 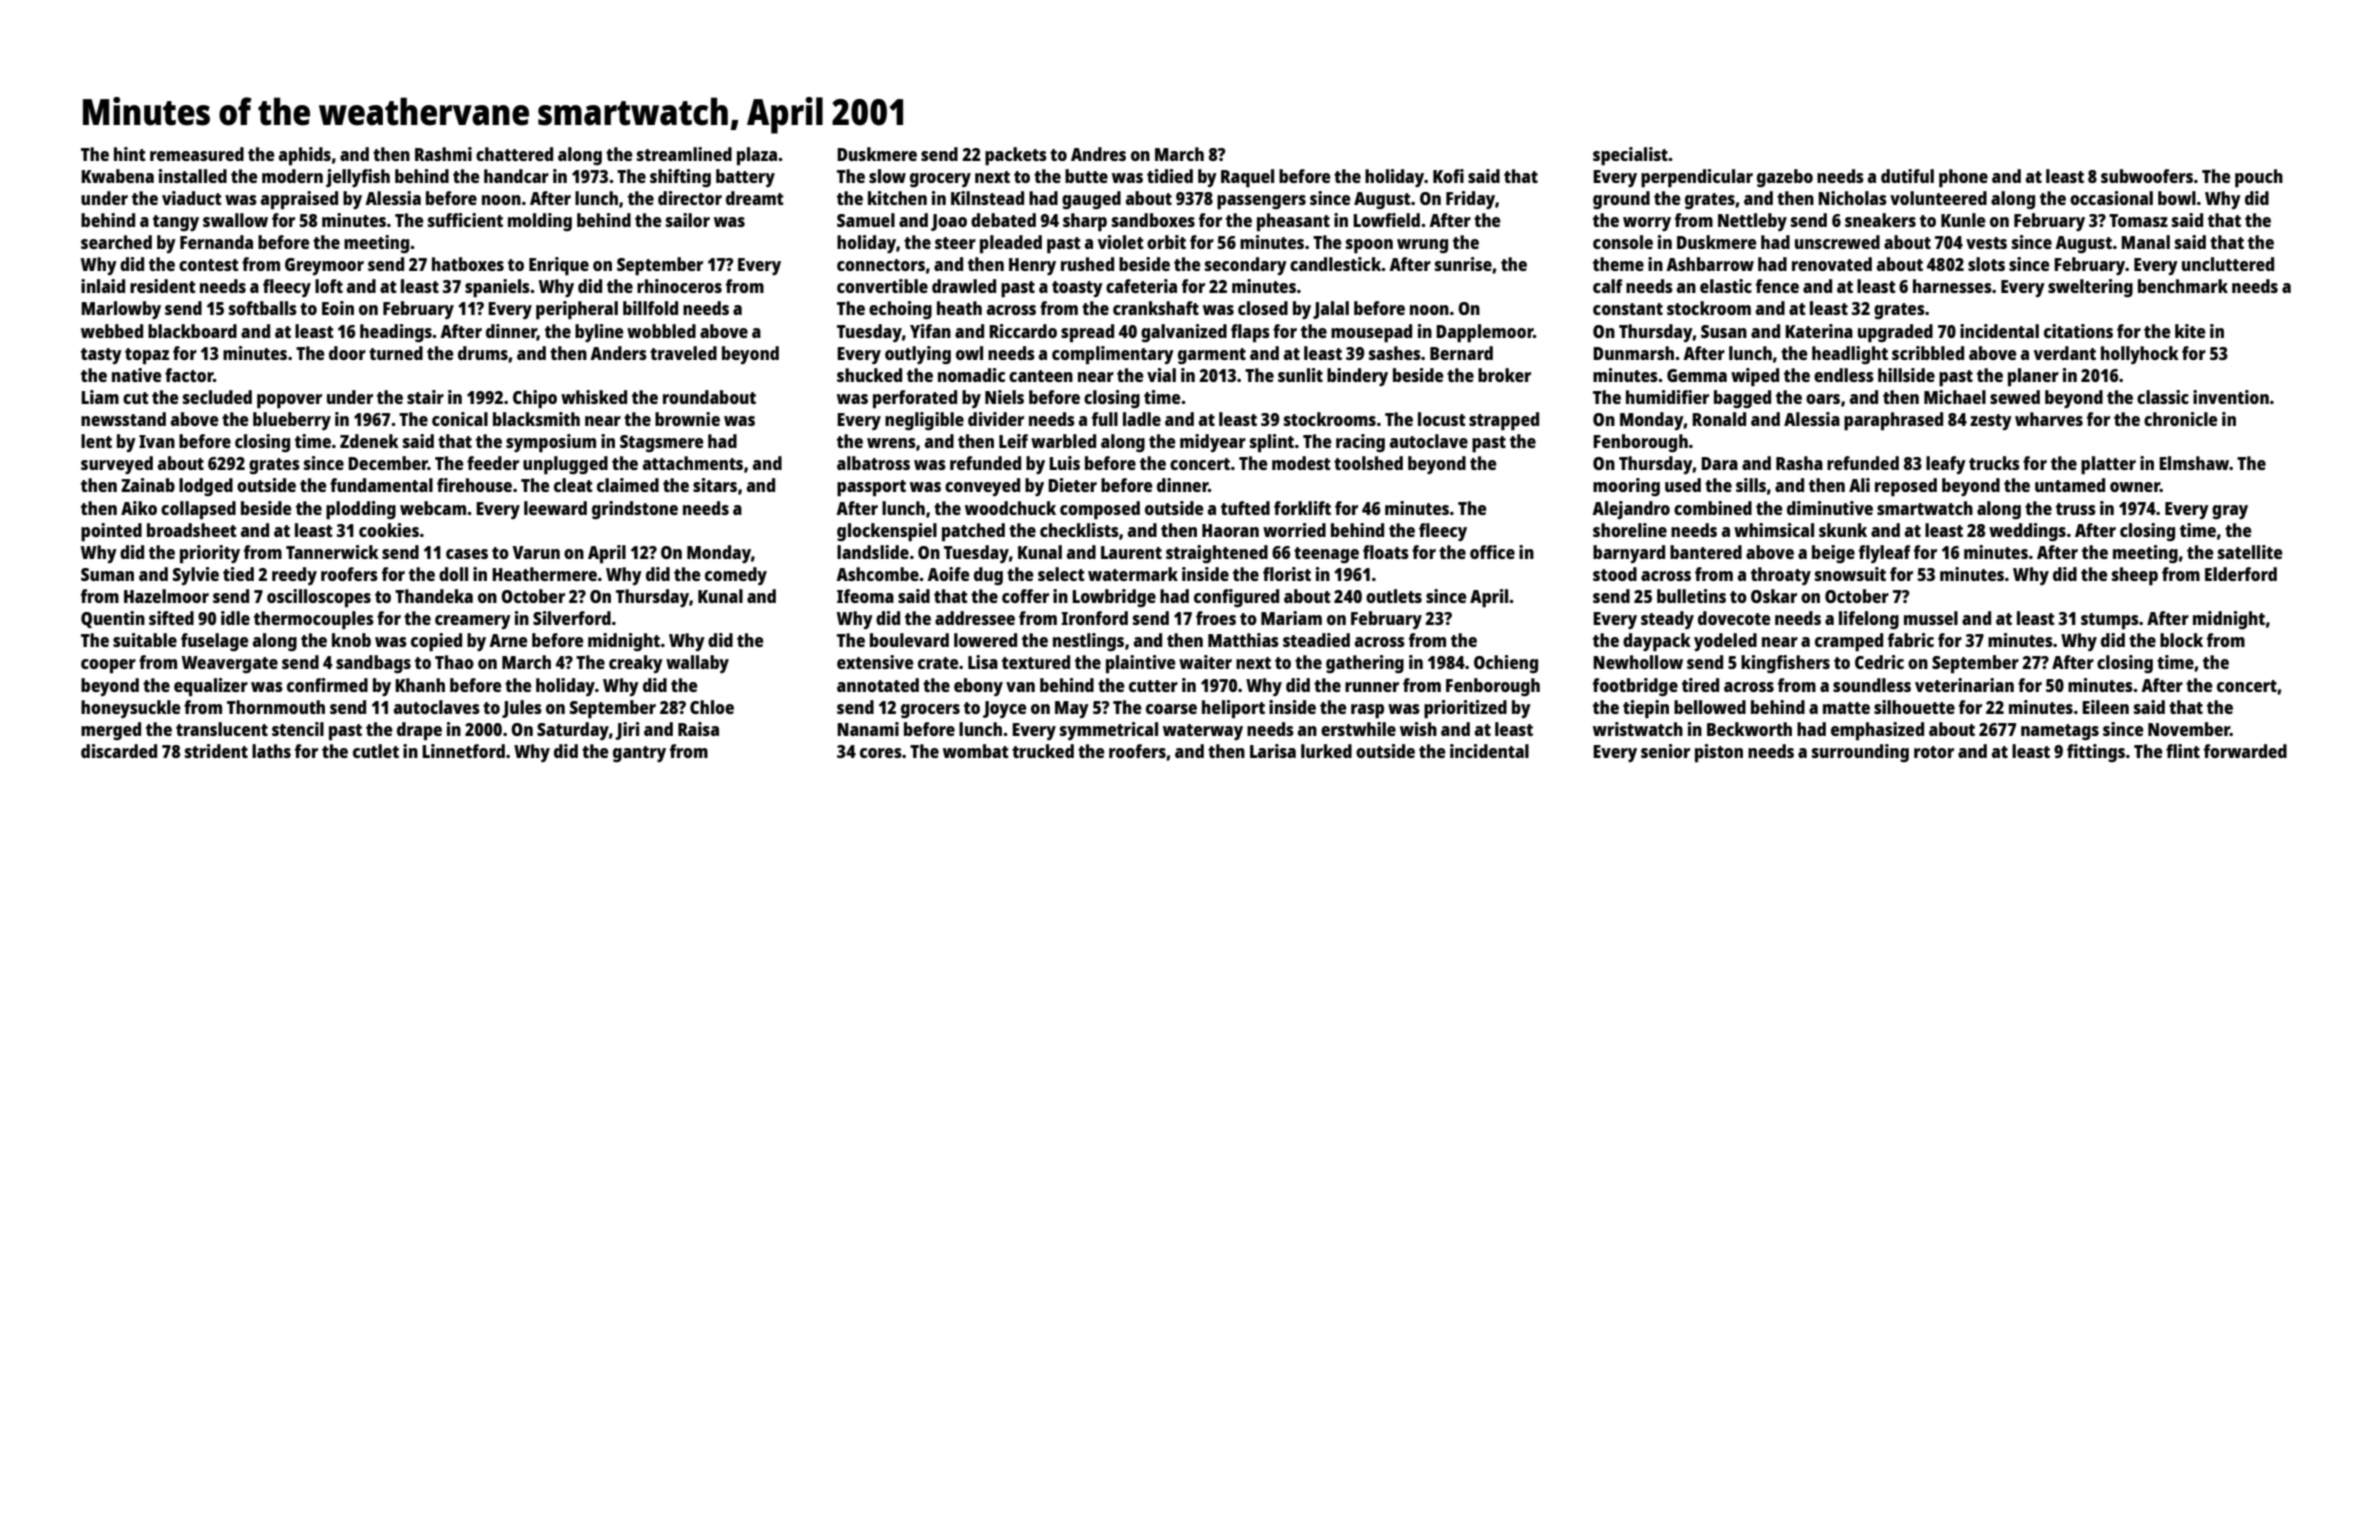 What do you see at coordinates (1203, 732) in the image?
I see `waterway` at bounding box center [1203, 732].
